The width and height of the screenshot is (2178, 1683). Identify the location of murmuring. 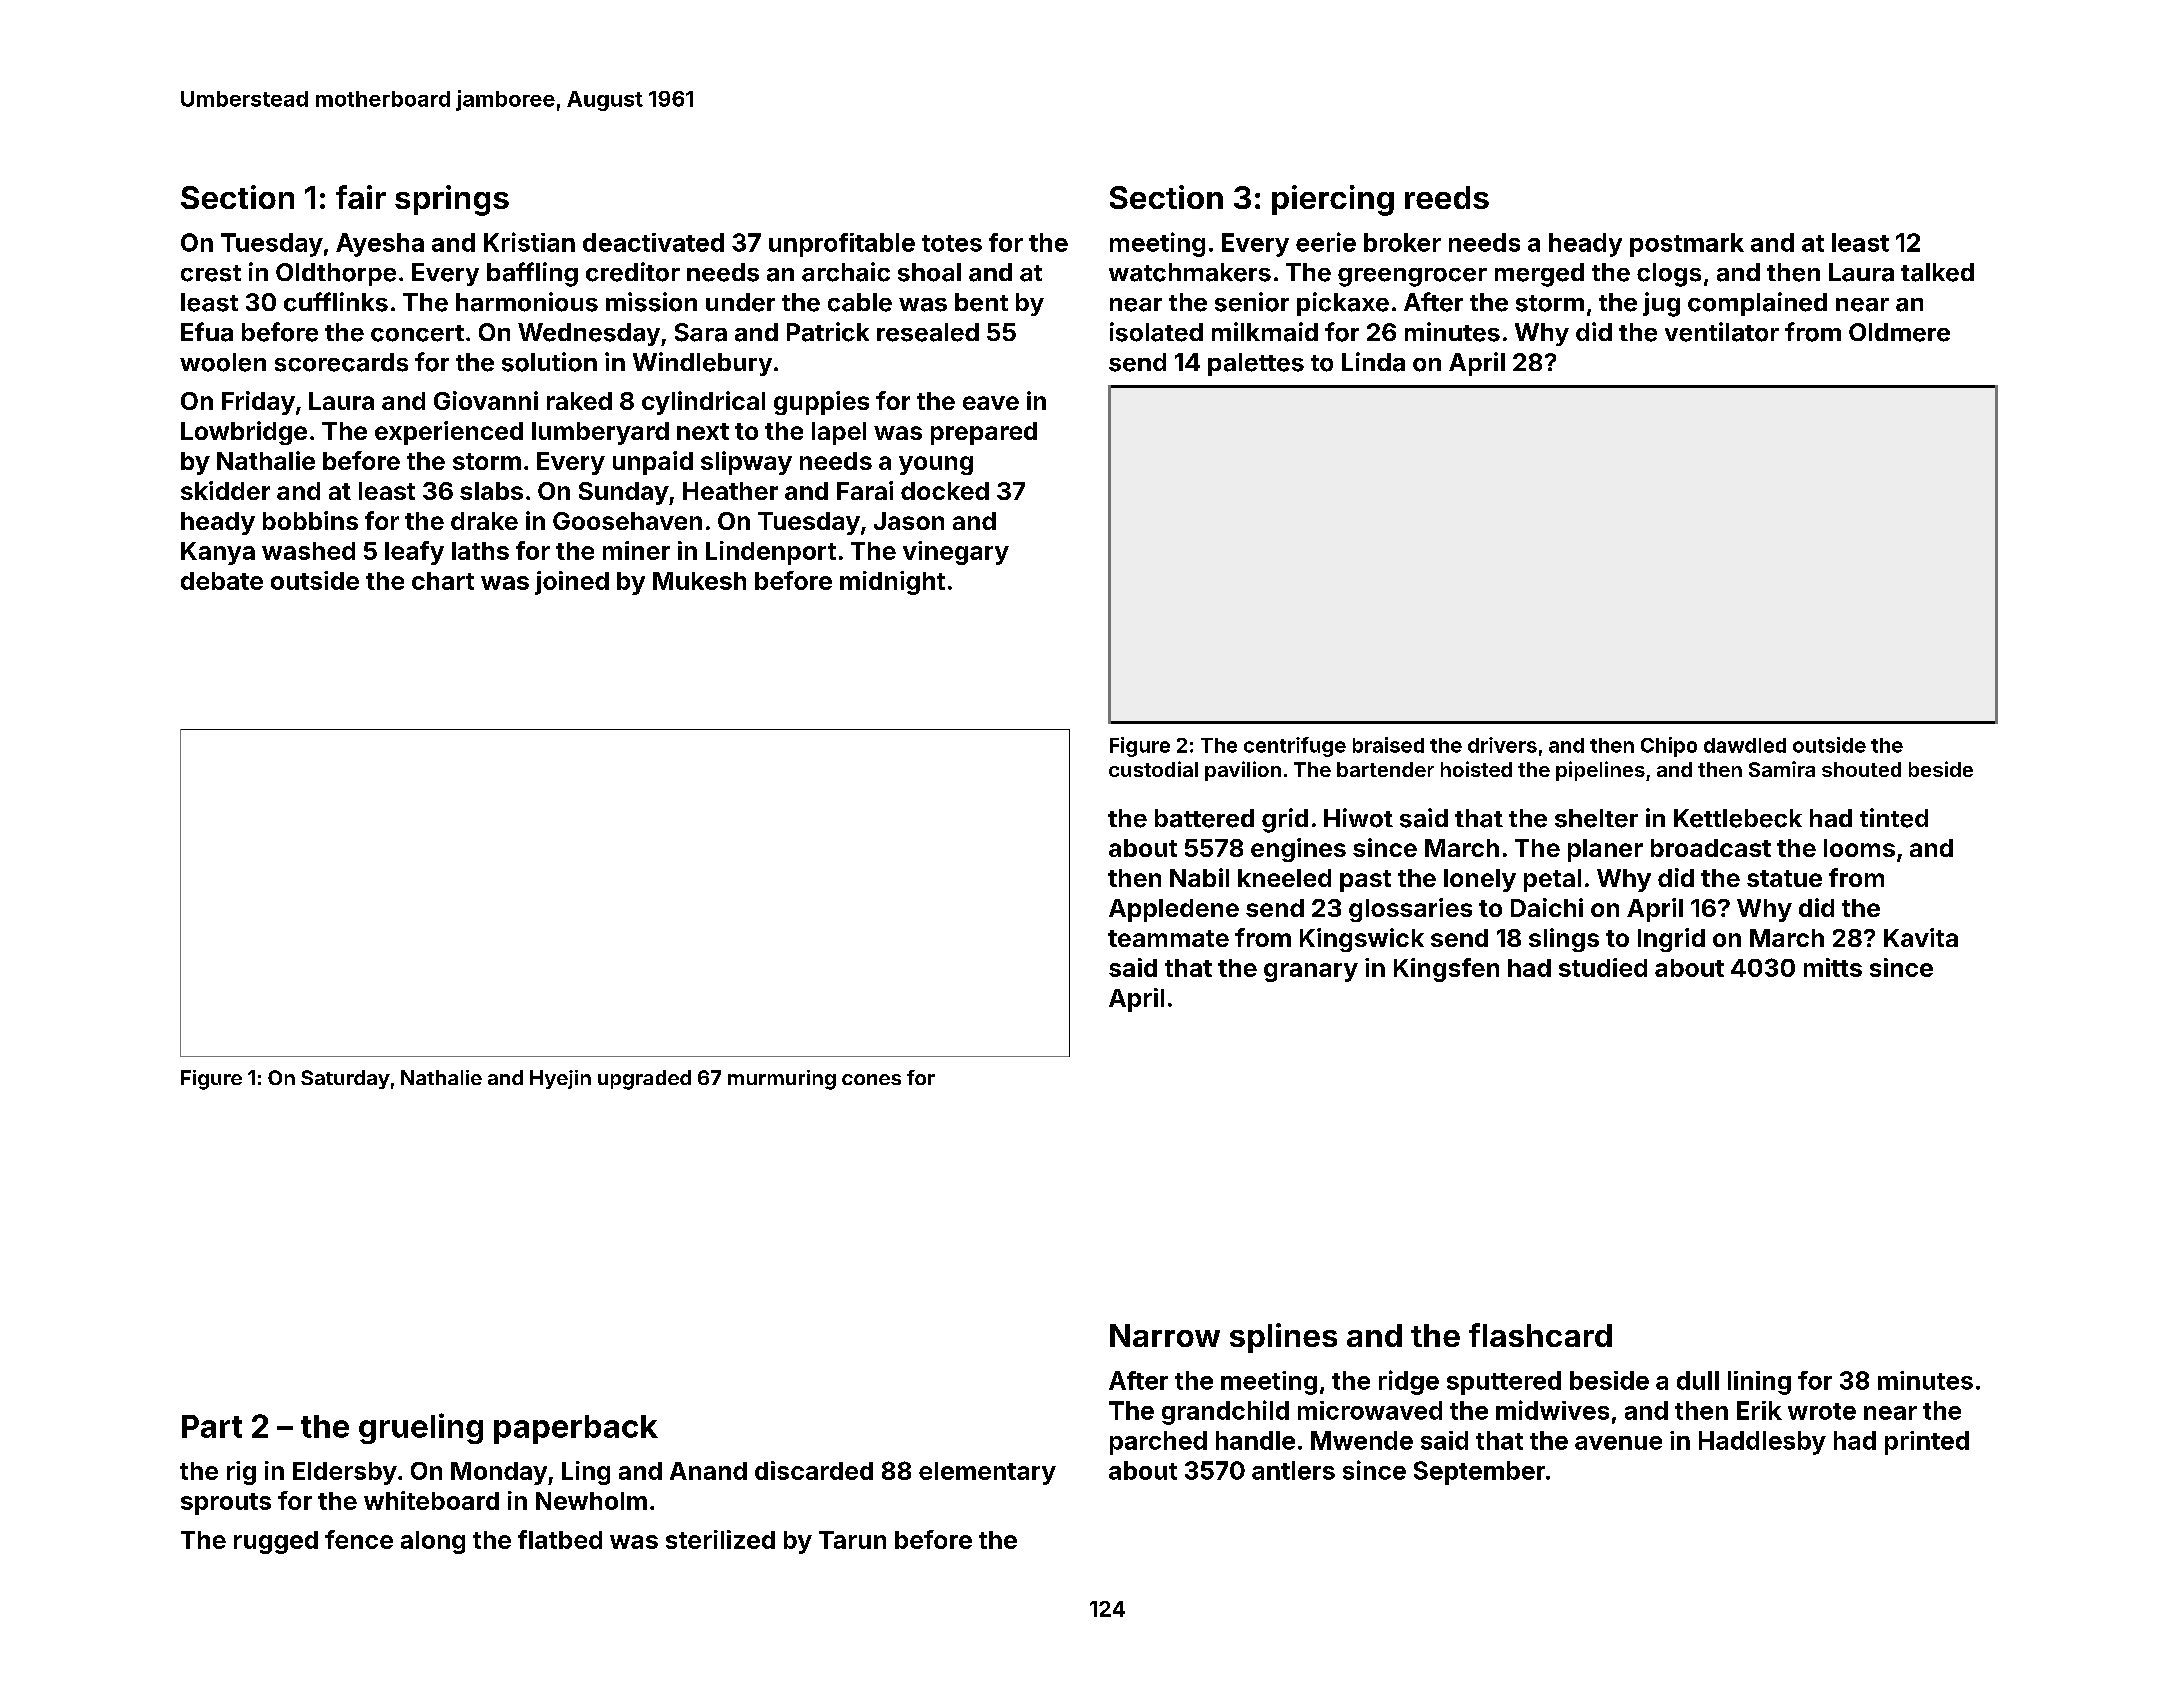
(782, 1080).
